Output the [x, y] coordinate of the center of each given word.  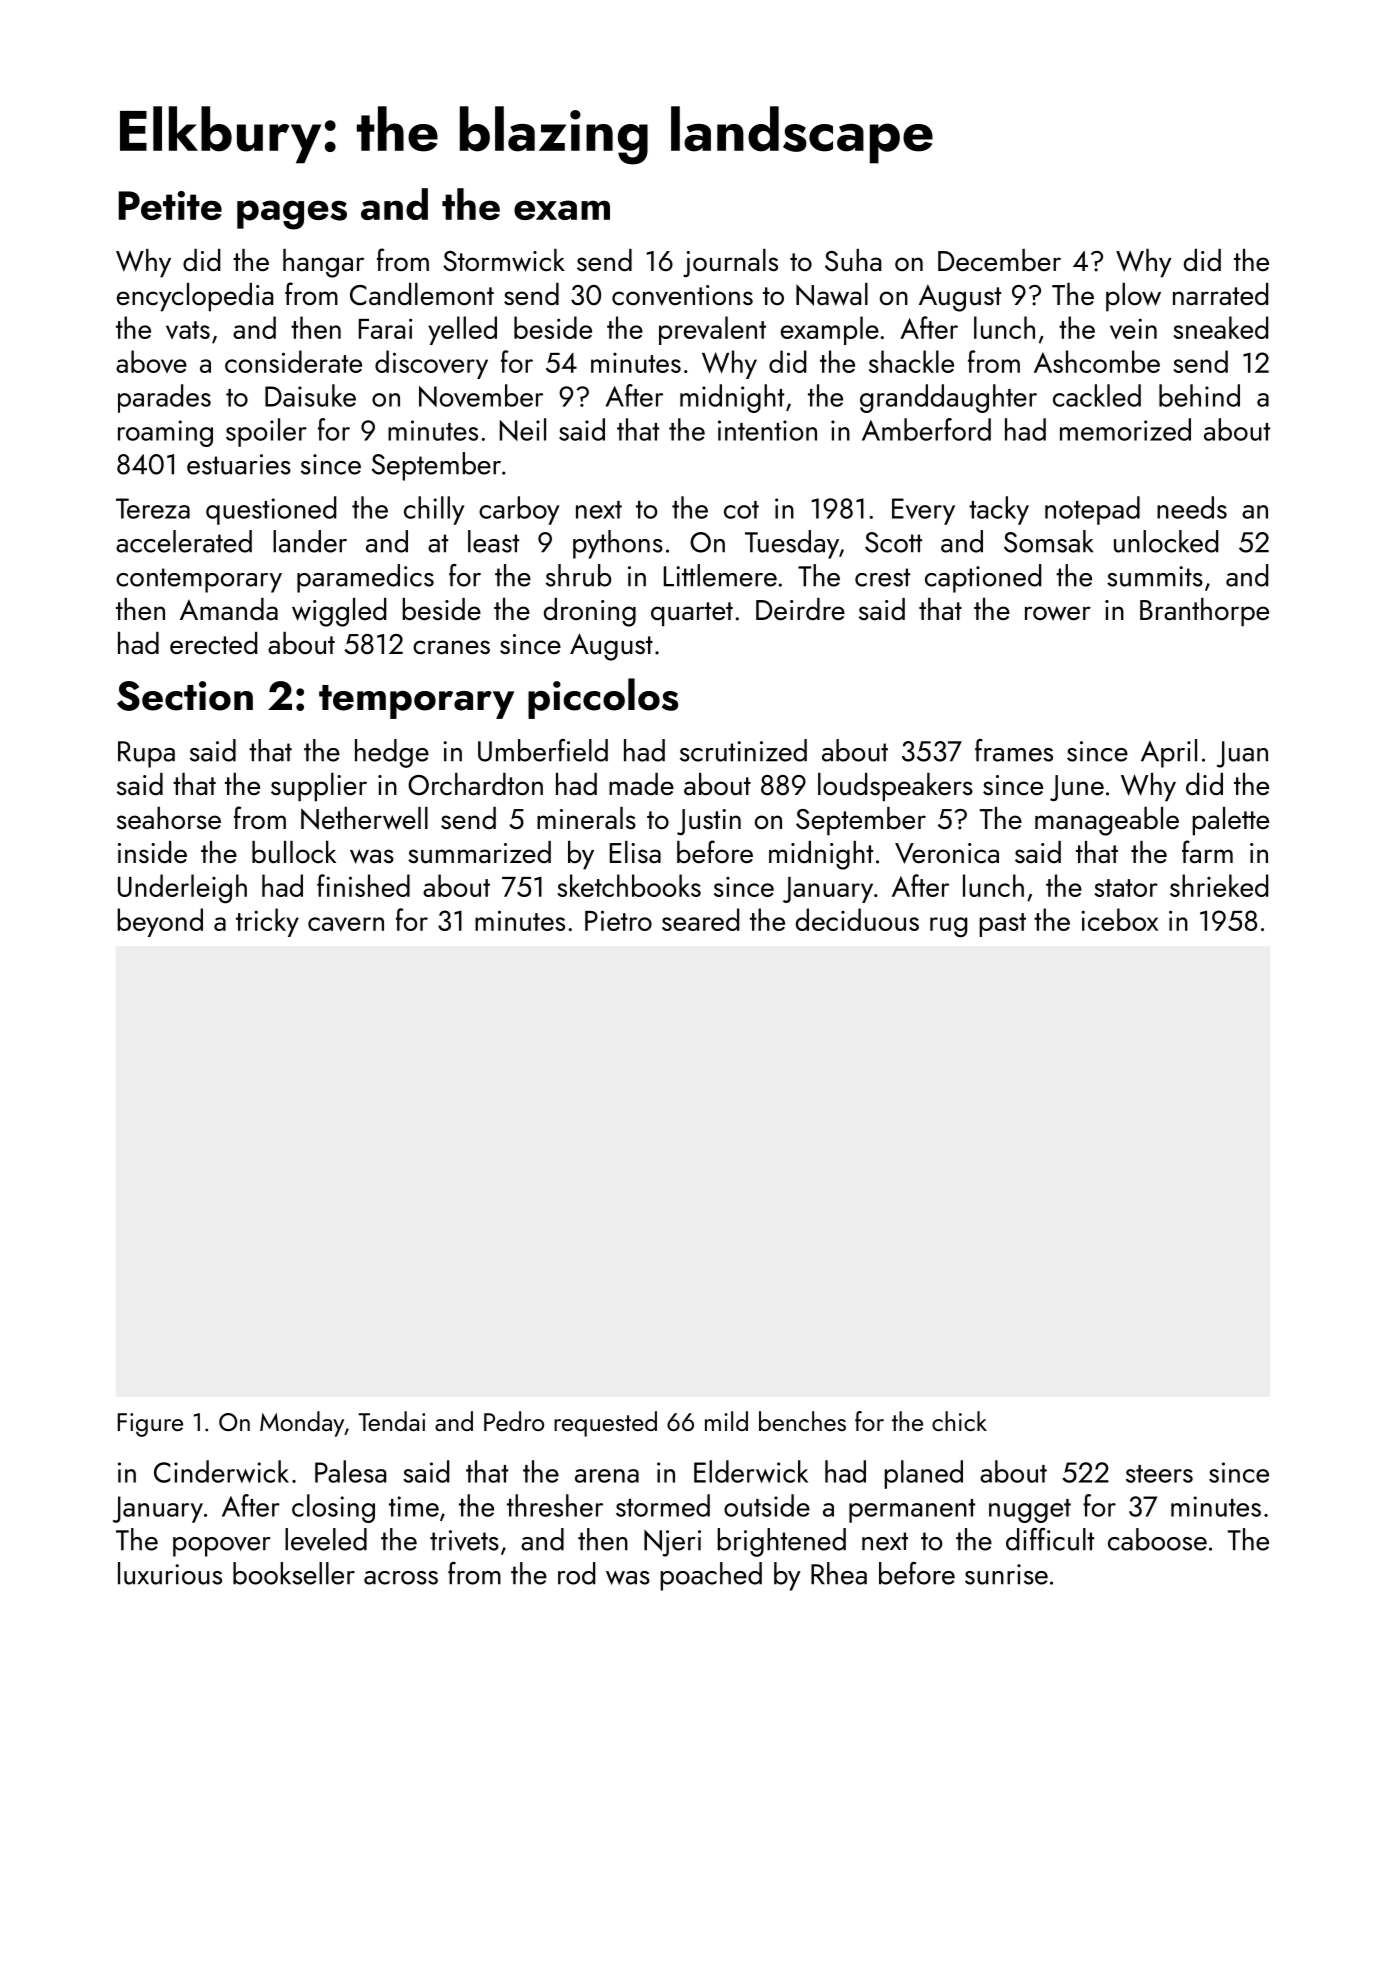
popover [222, 1547]
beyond [160, 922]
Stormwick [504, 260]
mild [726, 1421]
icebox [1119, 919]
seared [700, 919]
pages [292, 215]
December [999, 260]
